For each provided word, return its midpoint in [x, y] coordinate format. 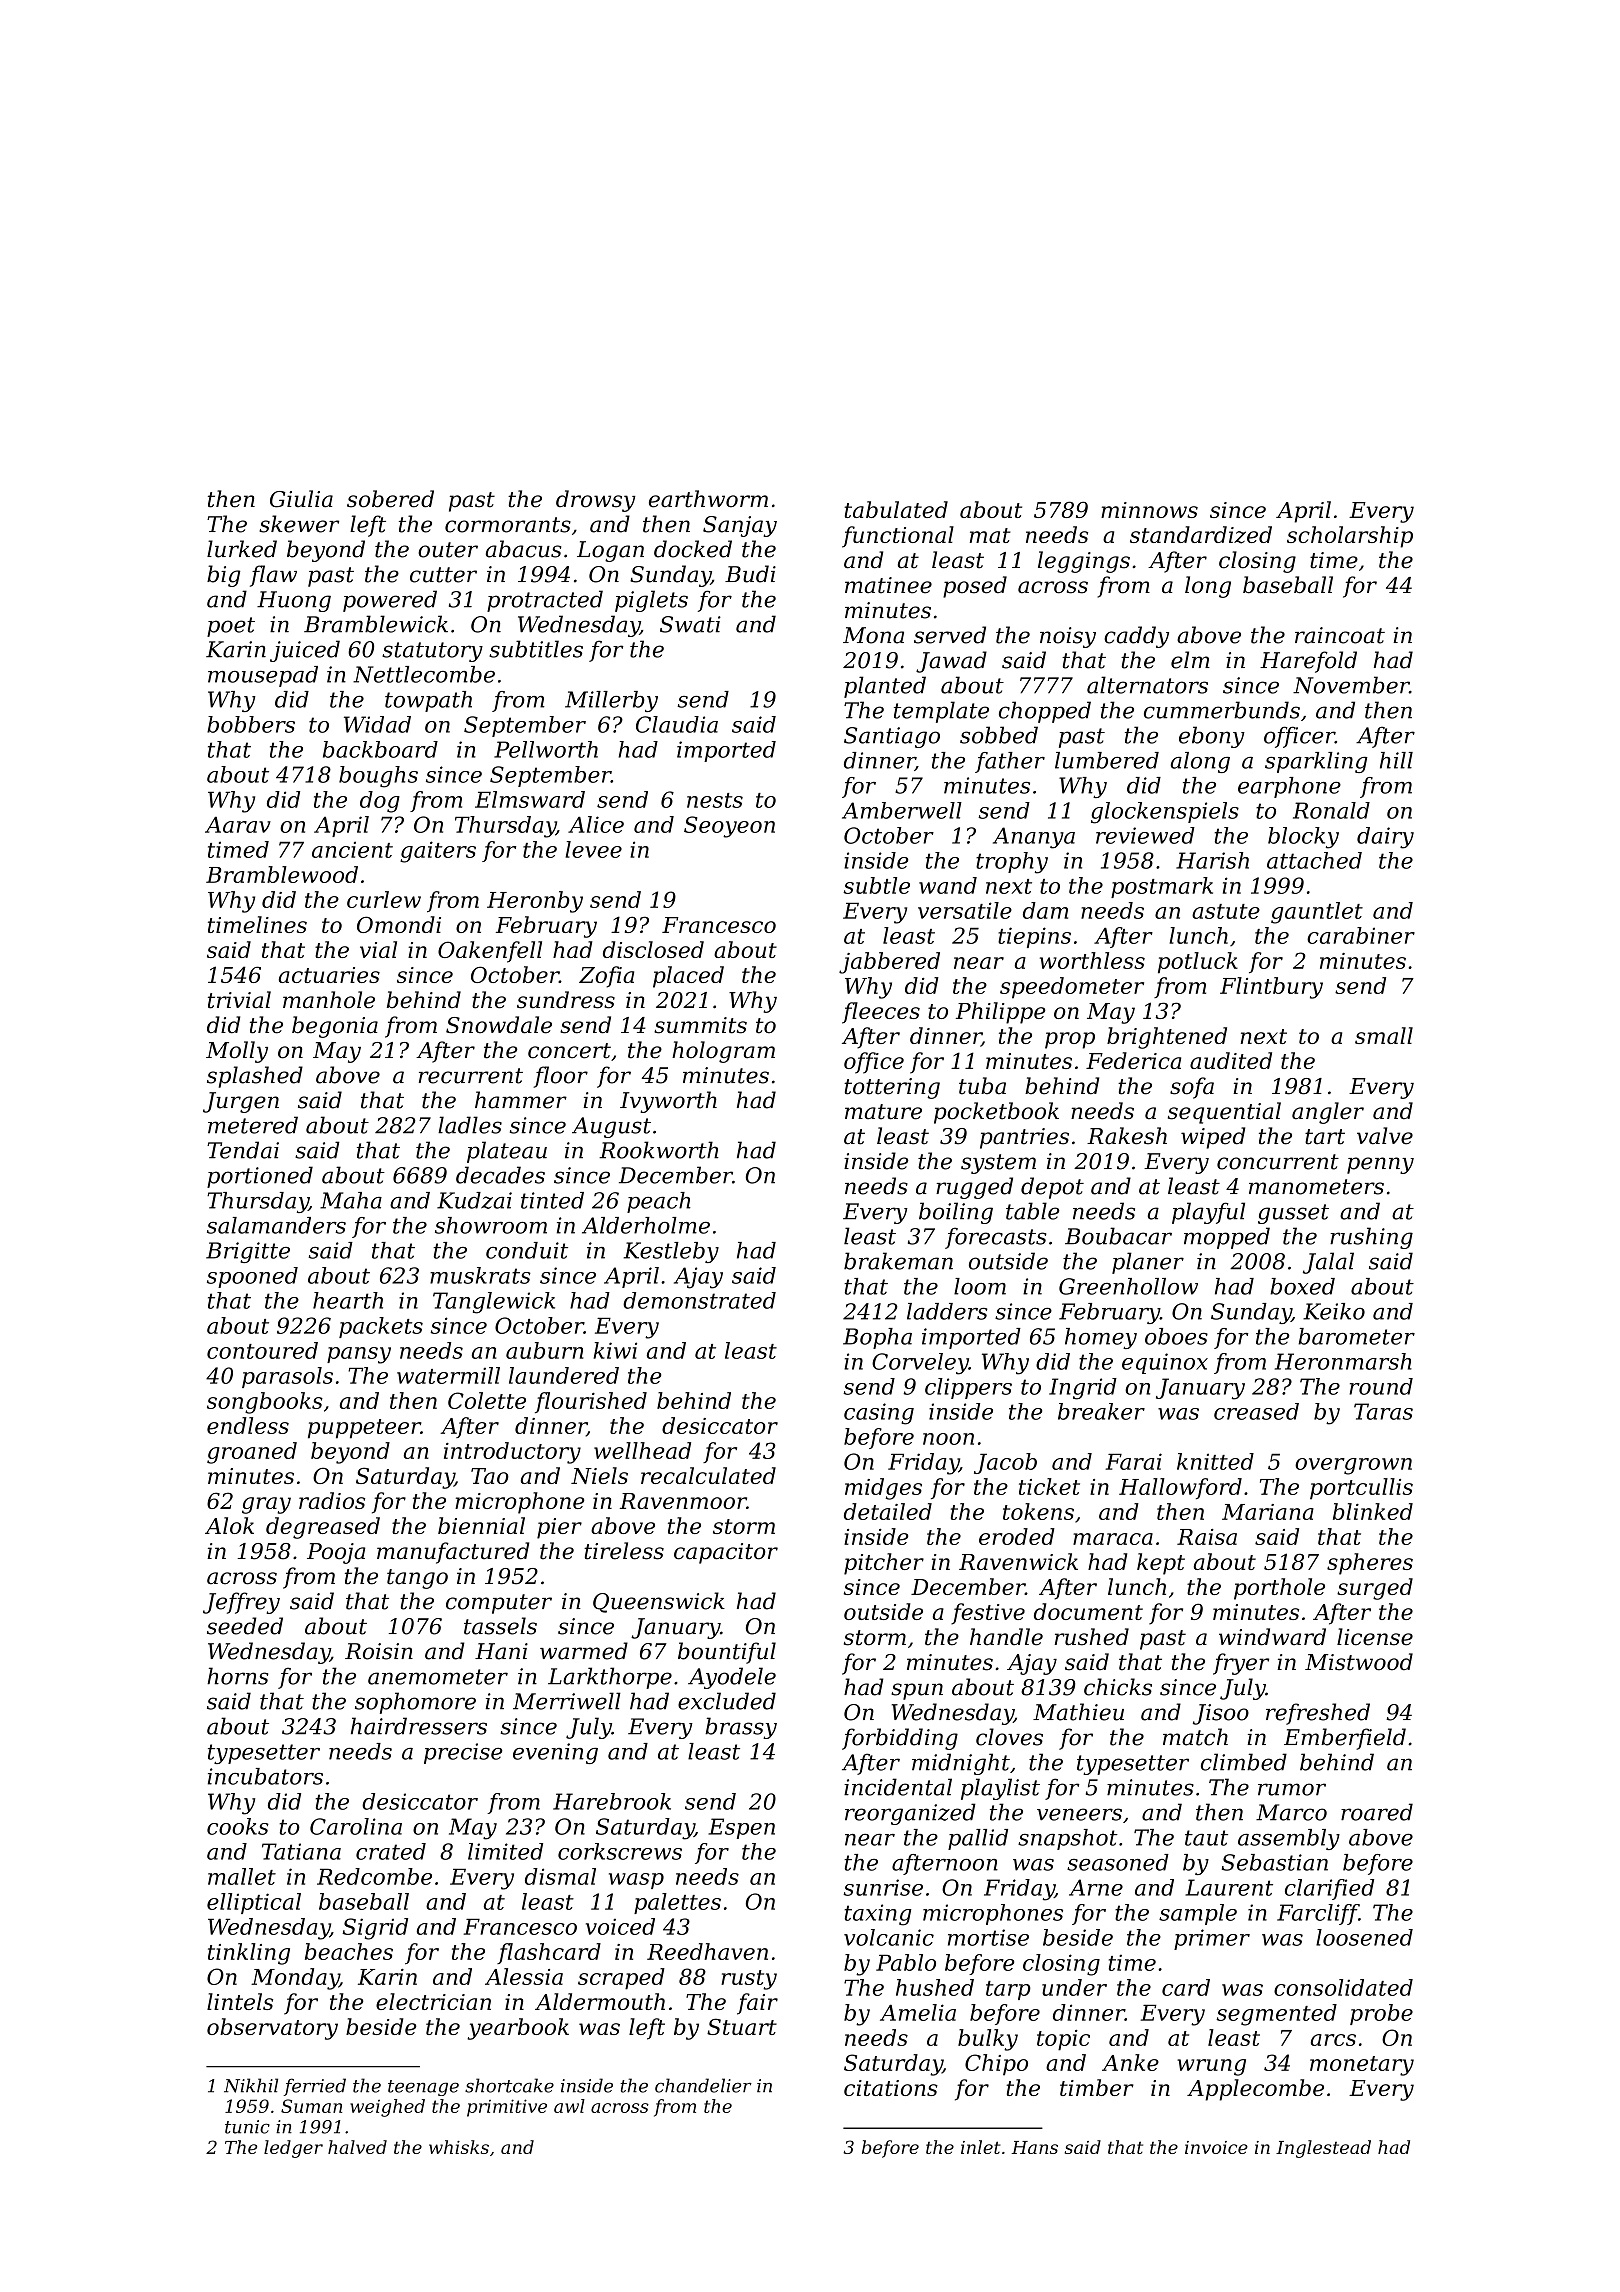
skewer [299, 524]
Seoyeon [729, 827]
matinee [888, 585]
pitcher [884, 1564]
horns [237, 1676]
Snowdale [499, 1025]
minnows [1149, 510]
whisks [459, 2147]
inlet [980, 2147]
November [1351, 685]
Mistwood [1359, 1662]
